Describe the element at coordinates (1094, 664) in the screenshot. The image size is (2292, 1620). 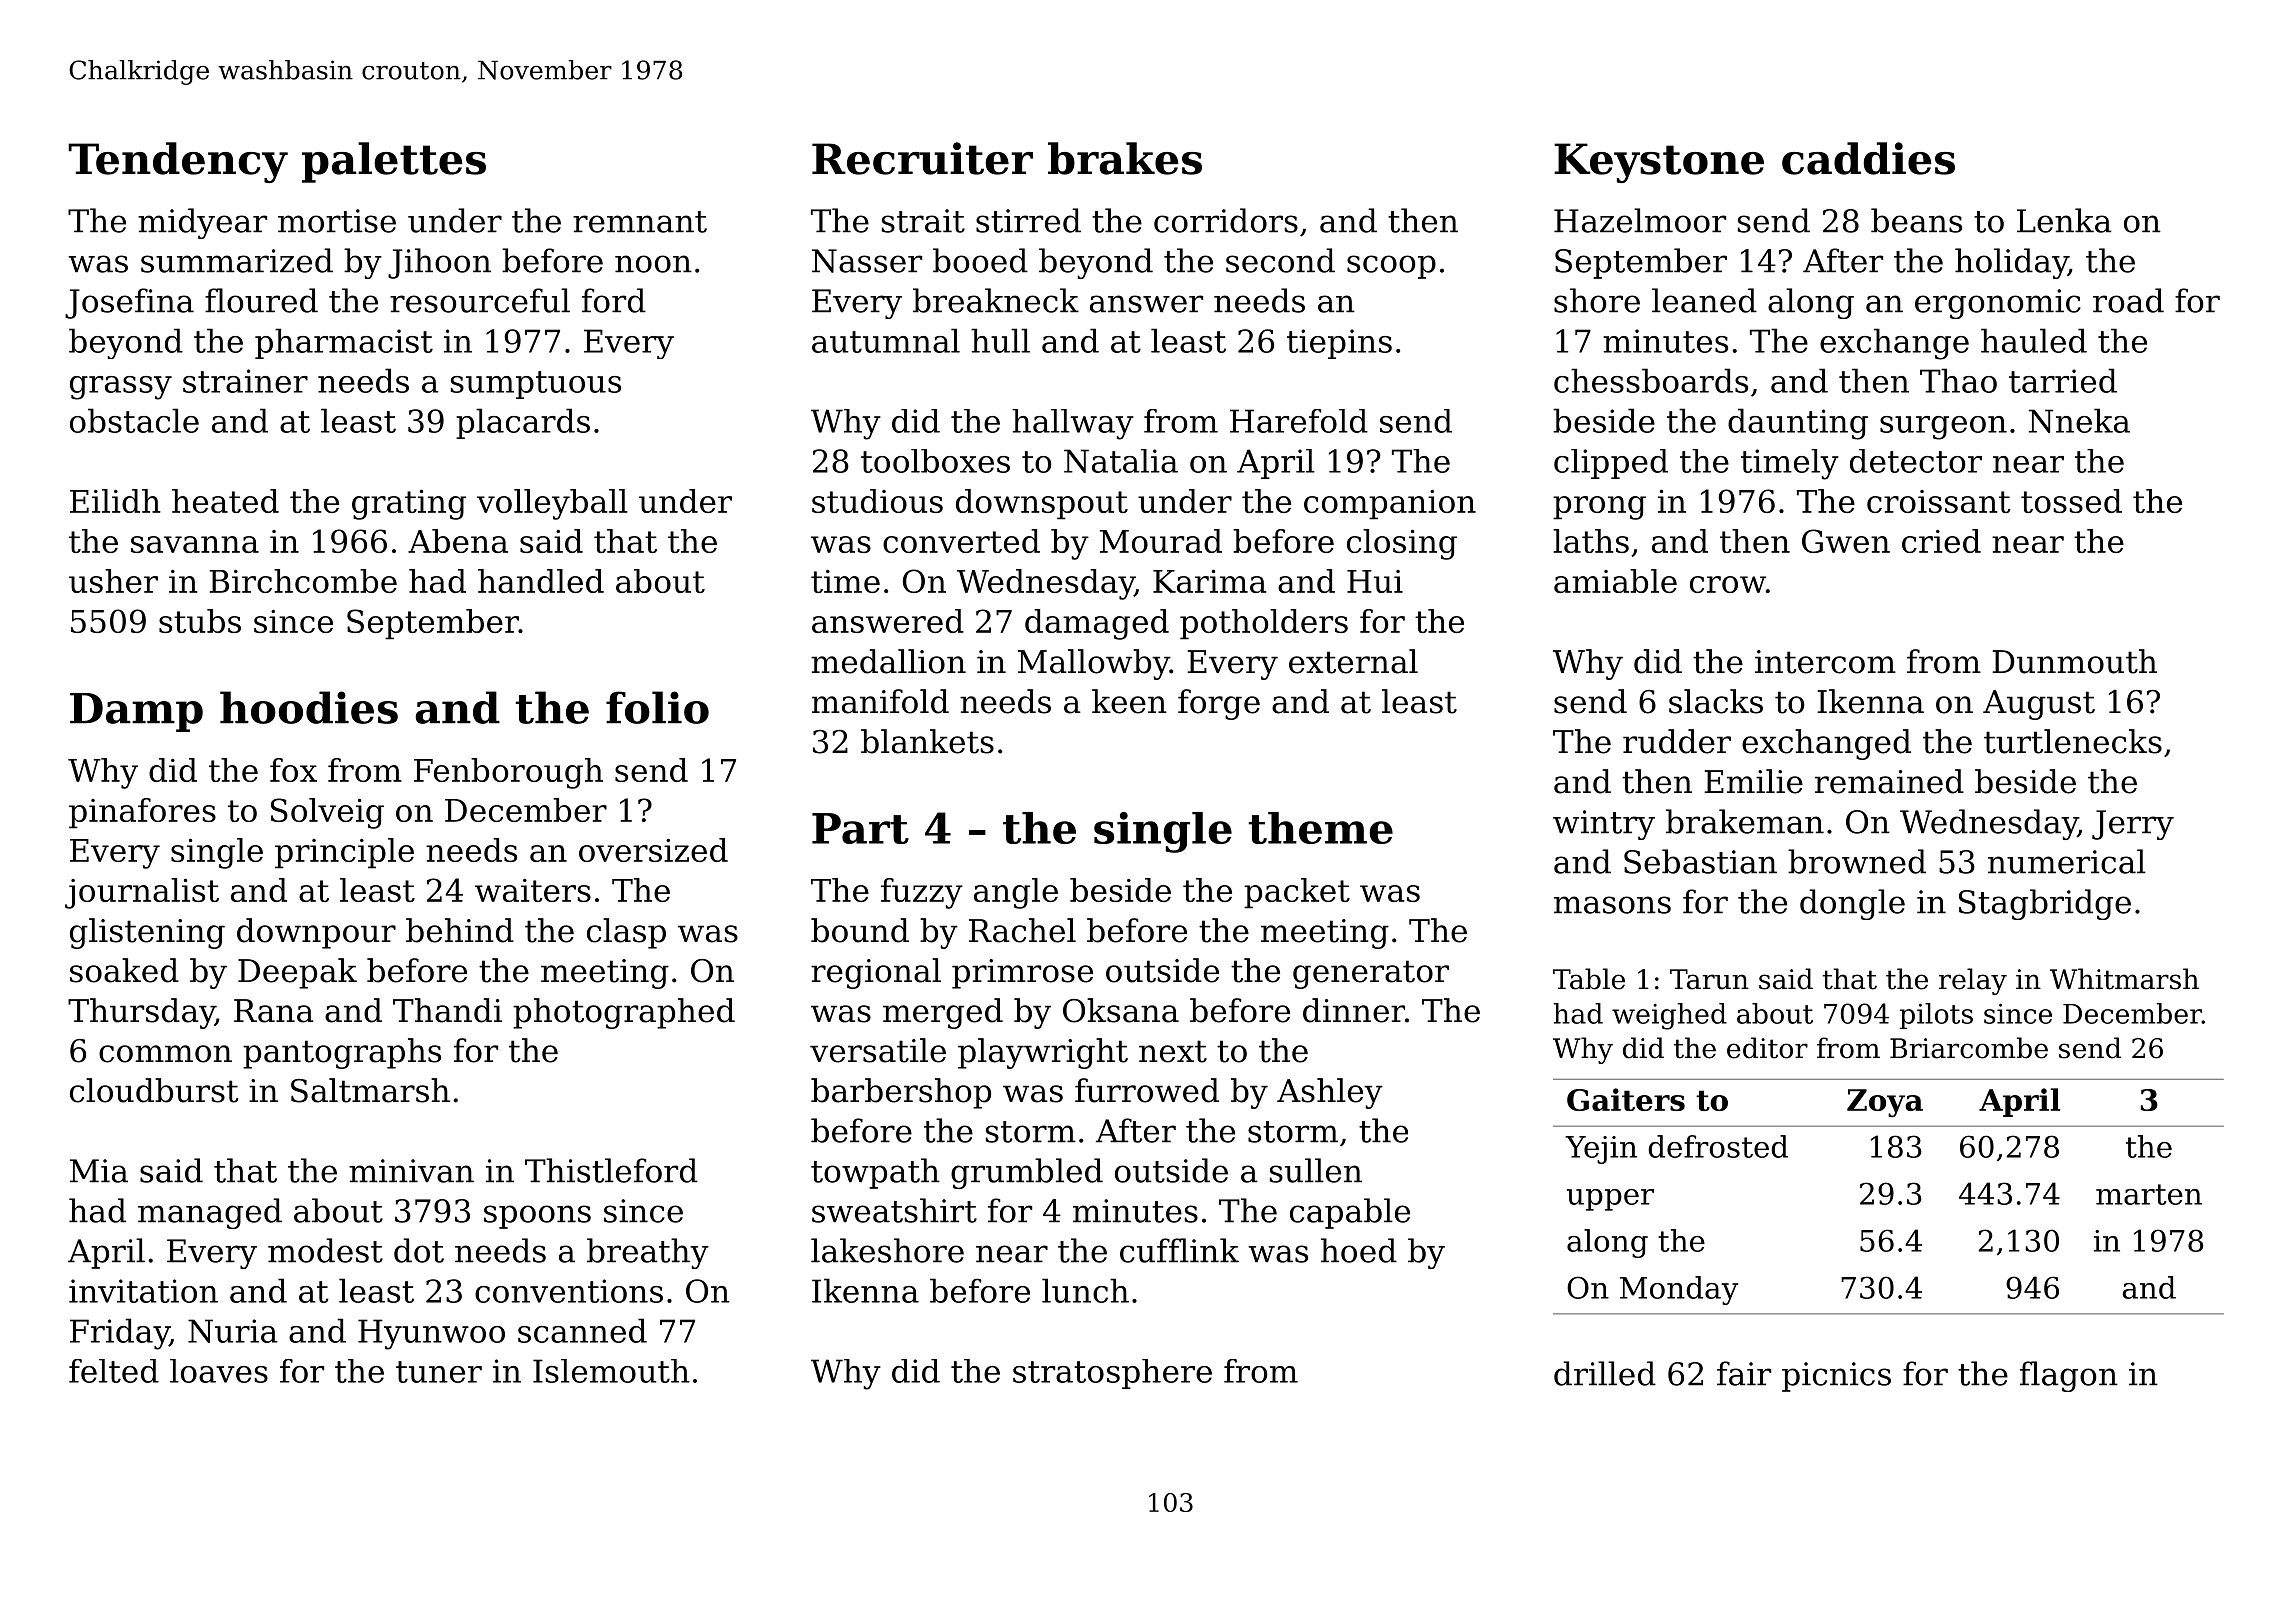
I see `Mallowby` at that location.
